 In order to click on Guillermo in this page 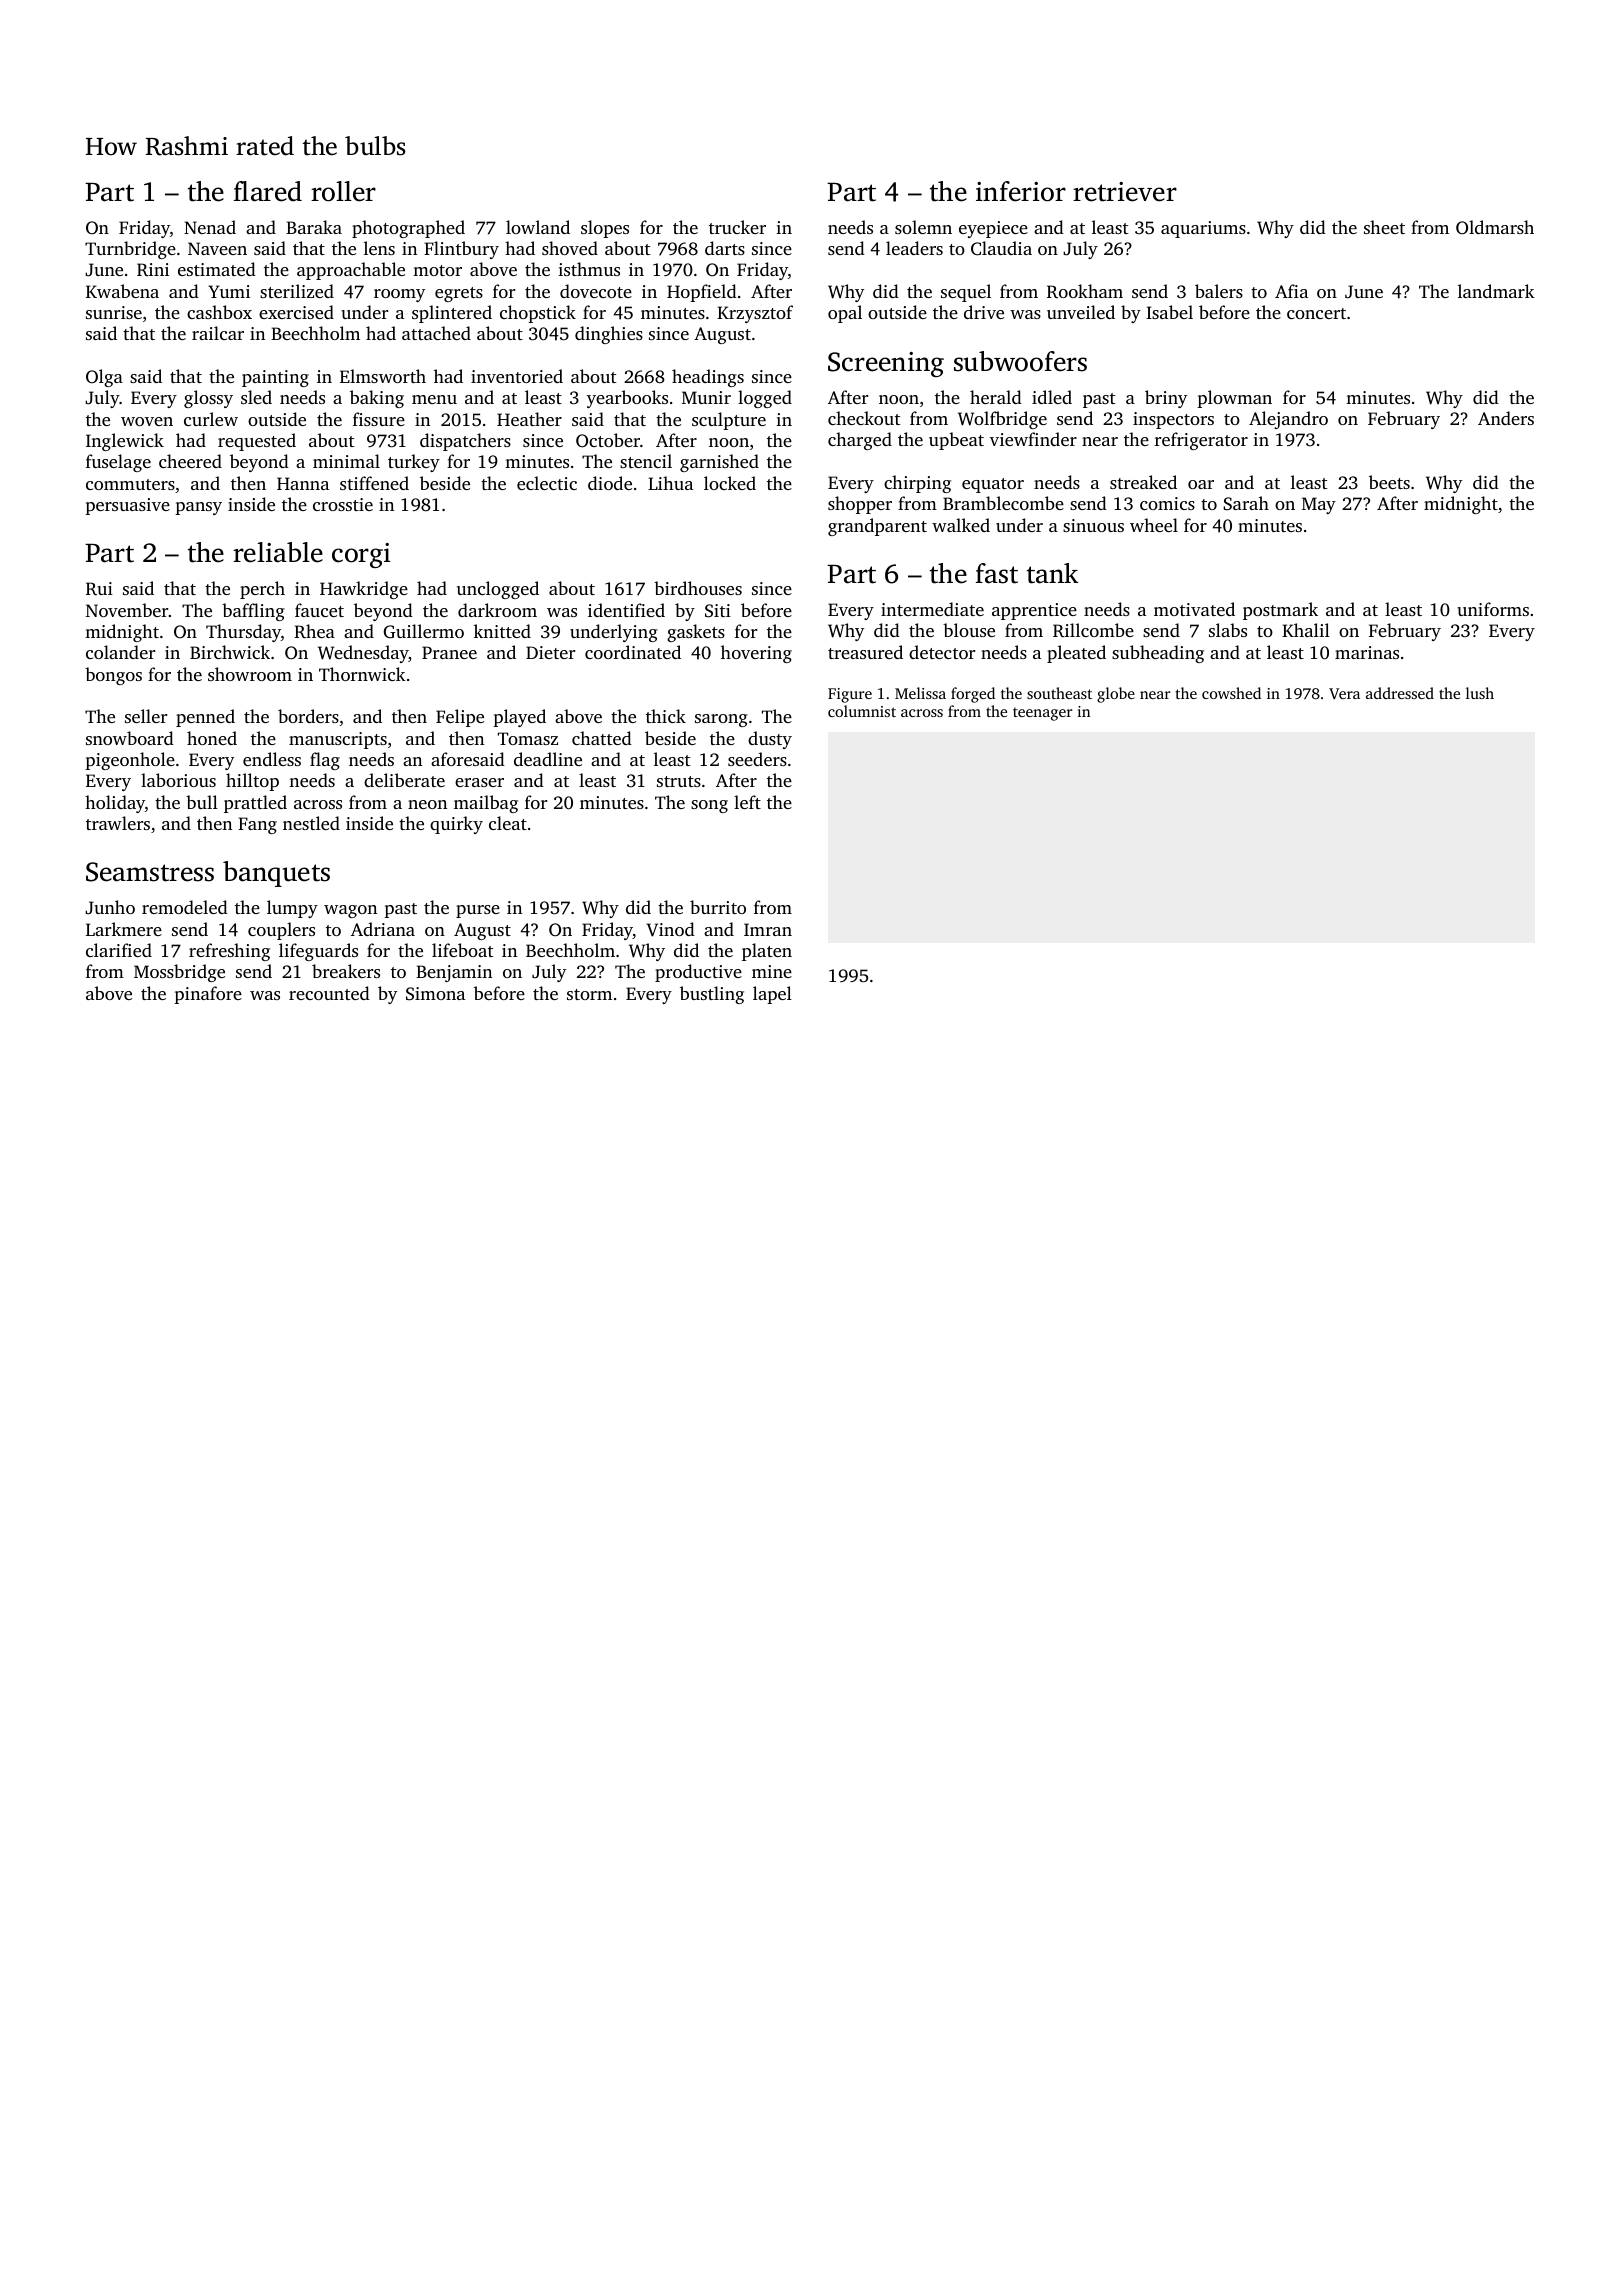, I will do `click(424, 631)`.
